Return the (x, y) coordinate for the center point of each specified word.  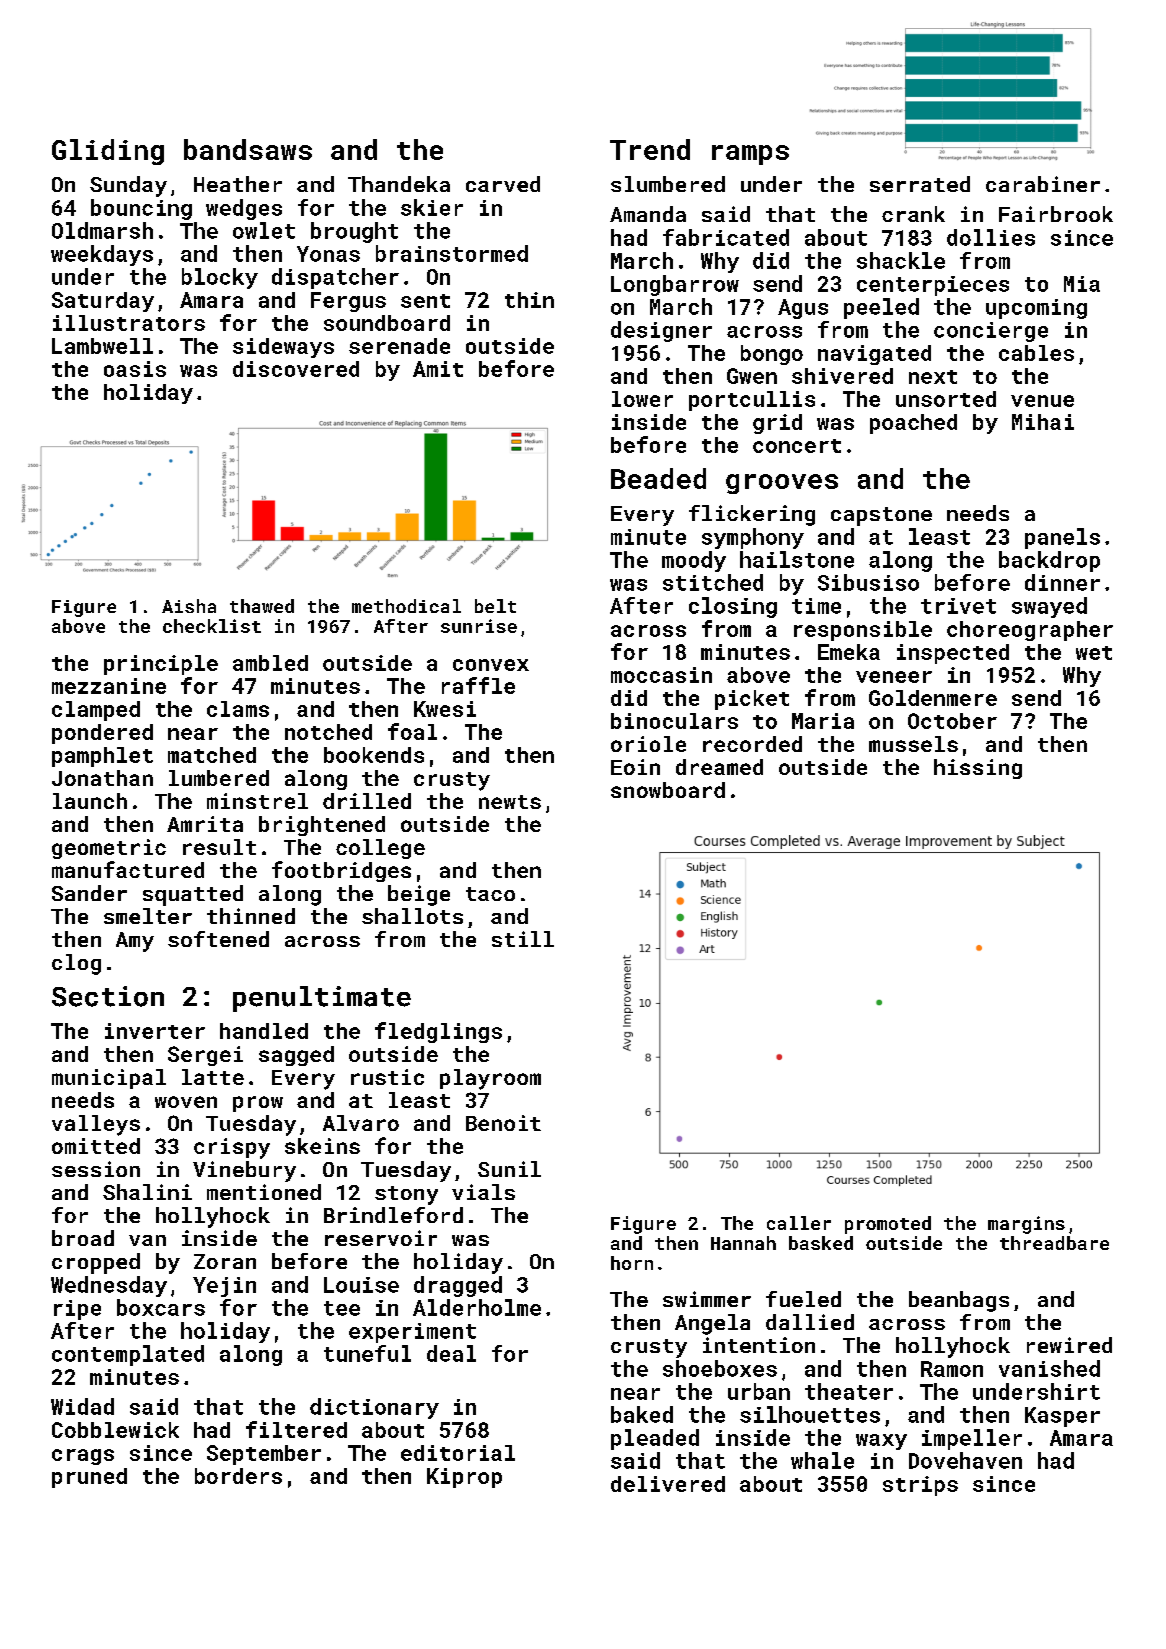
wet (1094, 653)
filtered (296, 1429)
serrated (920, 184)
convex (491, 665)
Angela (712, 1324)
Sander (89, 893)
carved (503, 184)
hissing (978, 769)
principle (161, 665)
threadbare (1054, 1243)
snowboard (668, 790)
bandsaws (248, 149)
